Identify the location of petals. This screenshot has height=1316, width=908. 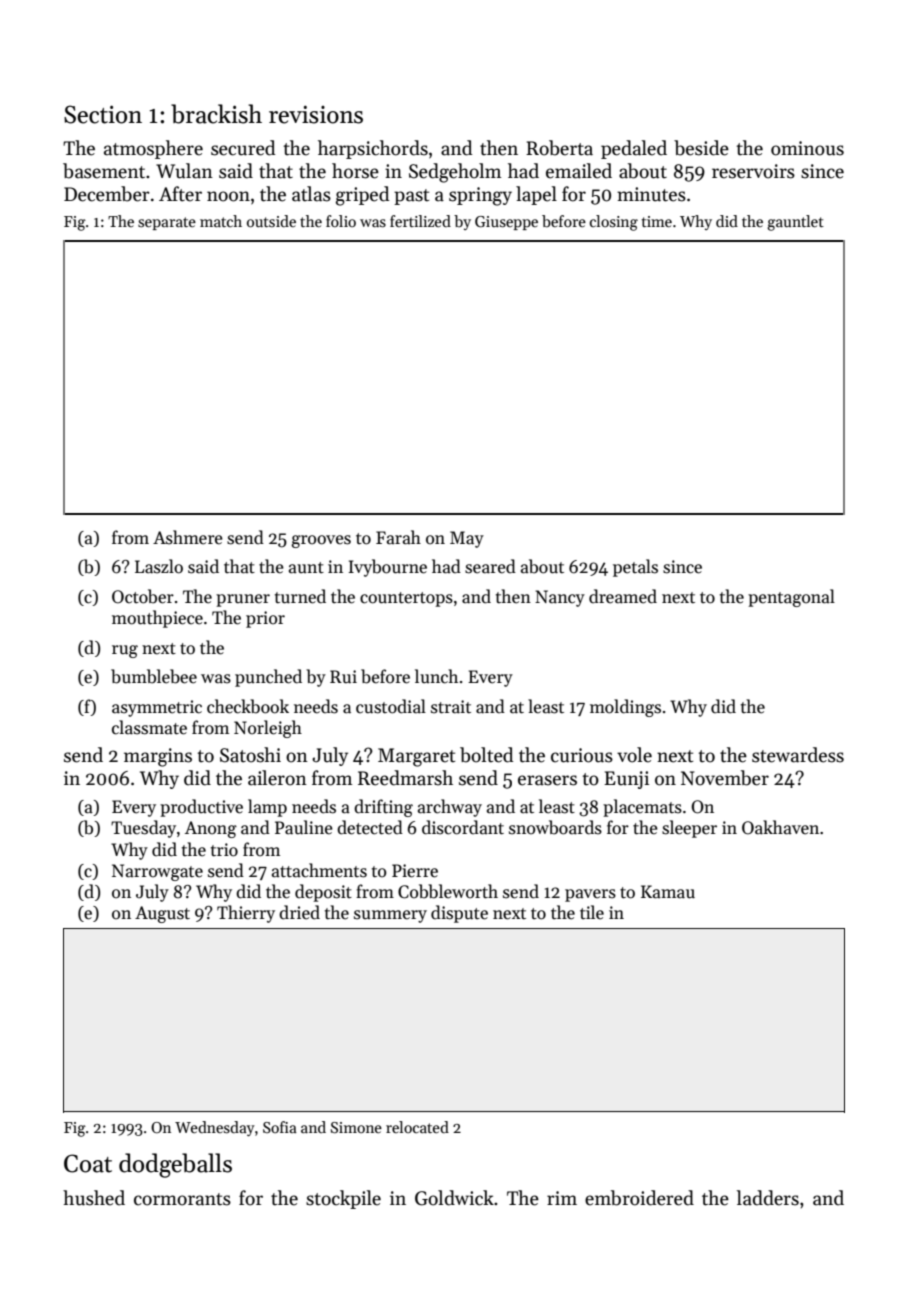
(635, 568).
